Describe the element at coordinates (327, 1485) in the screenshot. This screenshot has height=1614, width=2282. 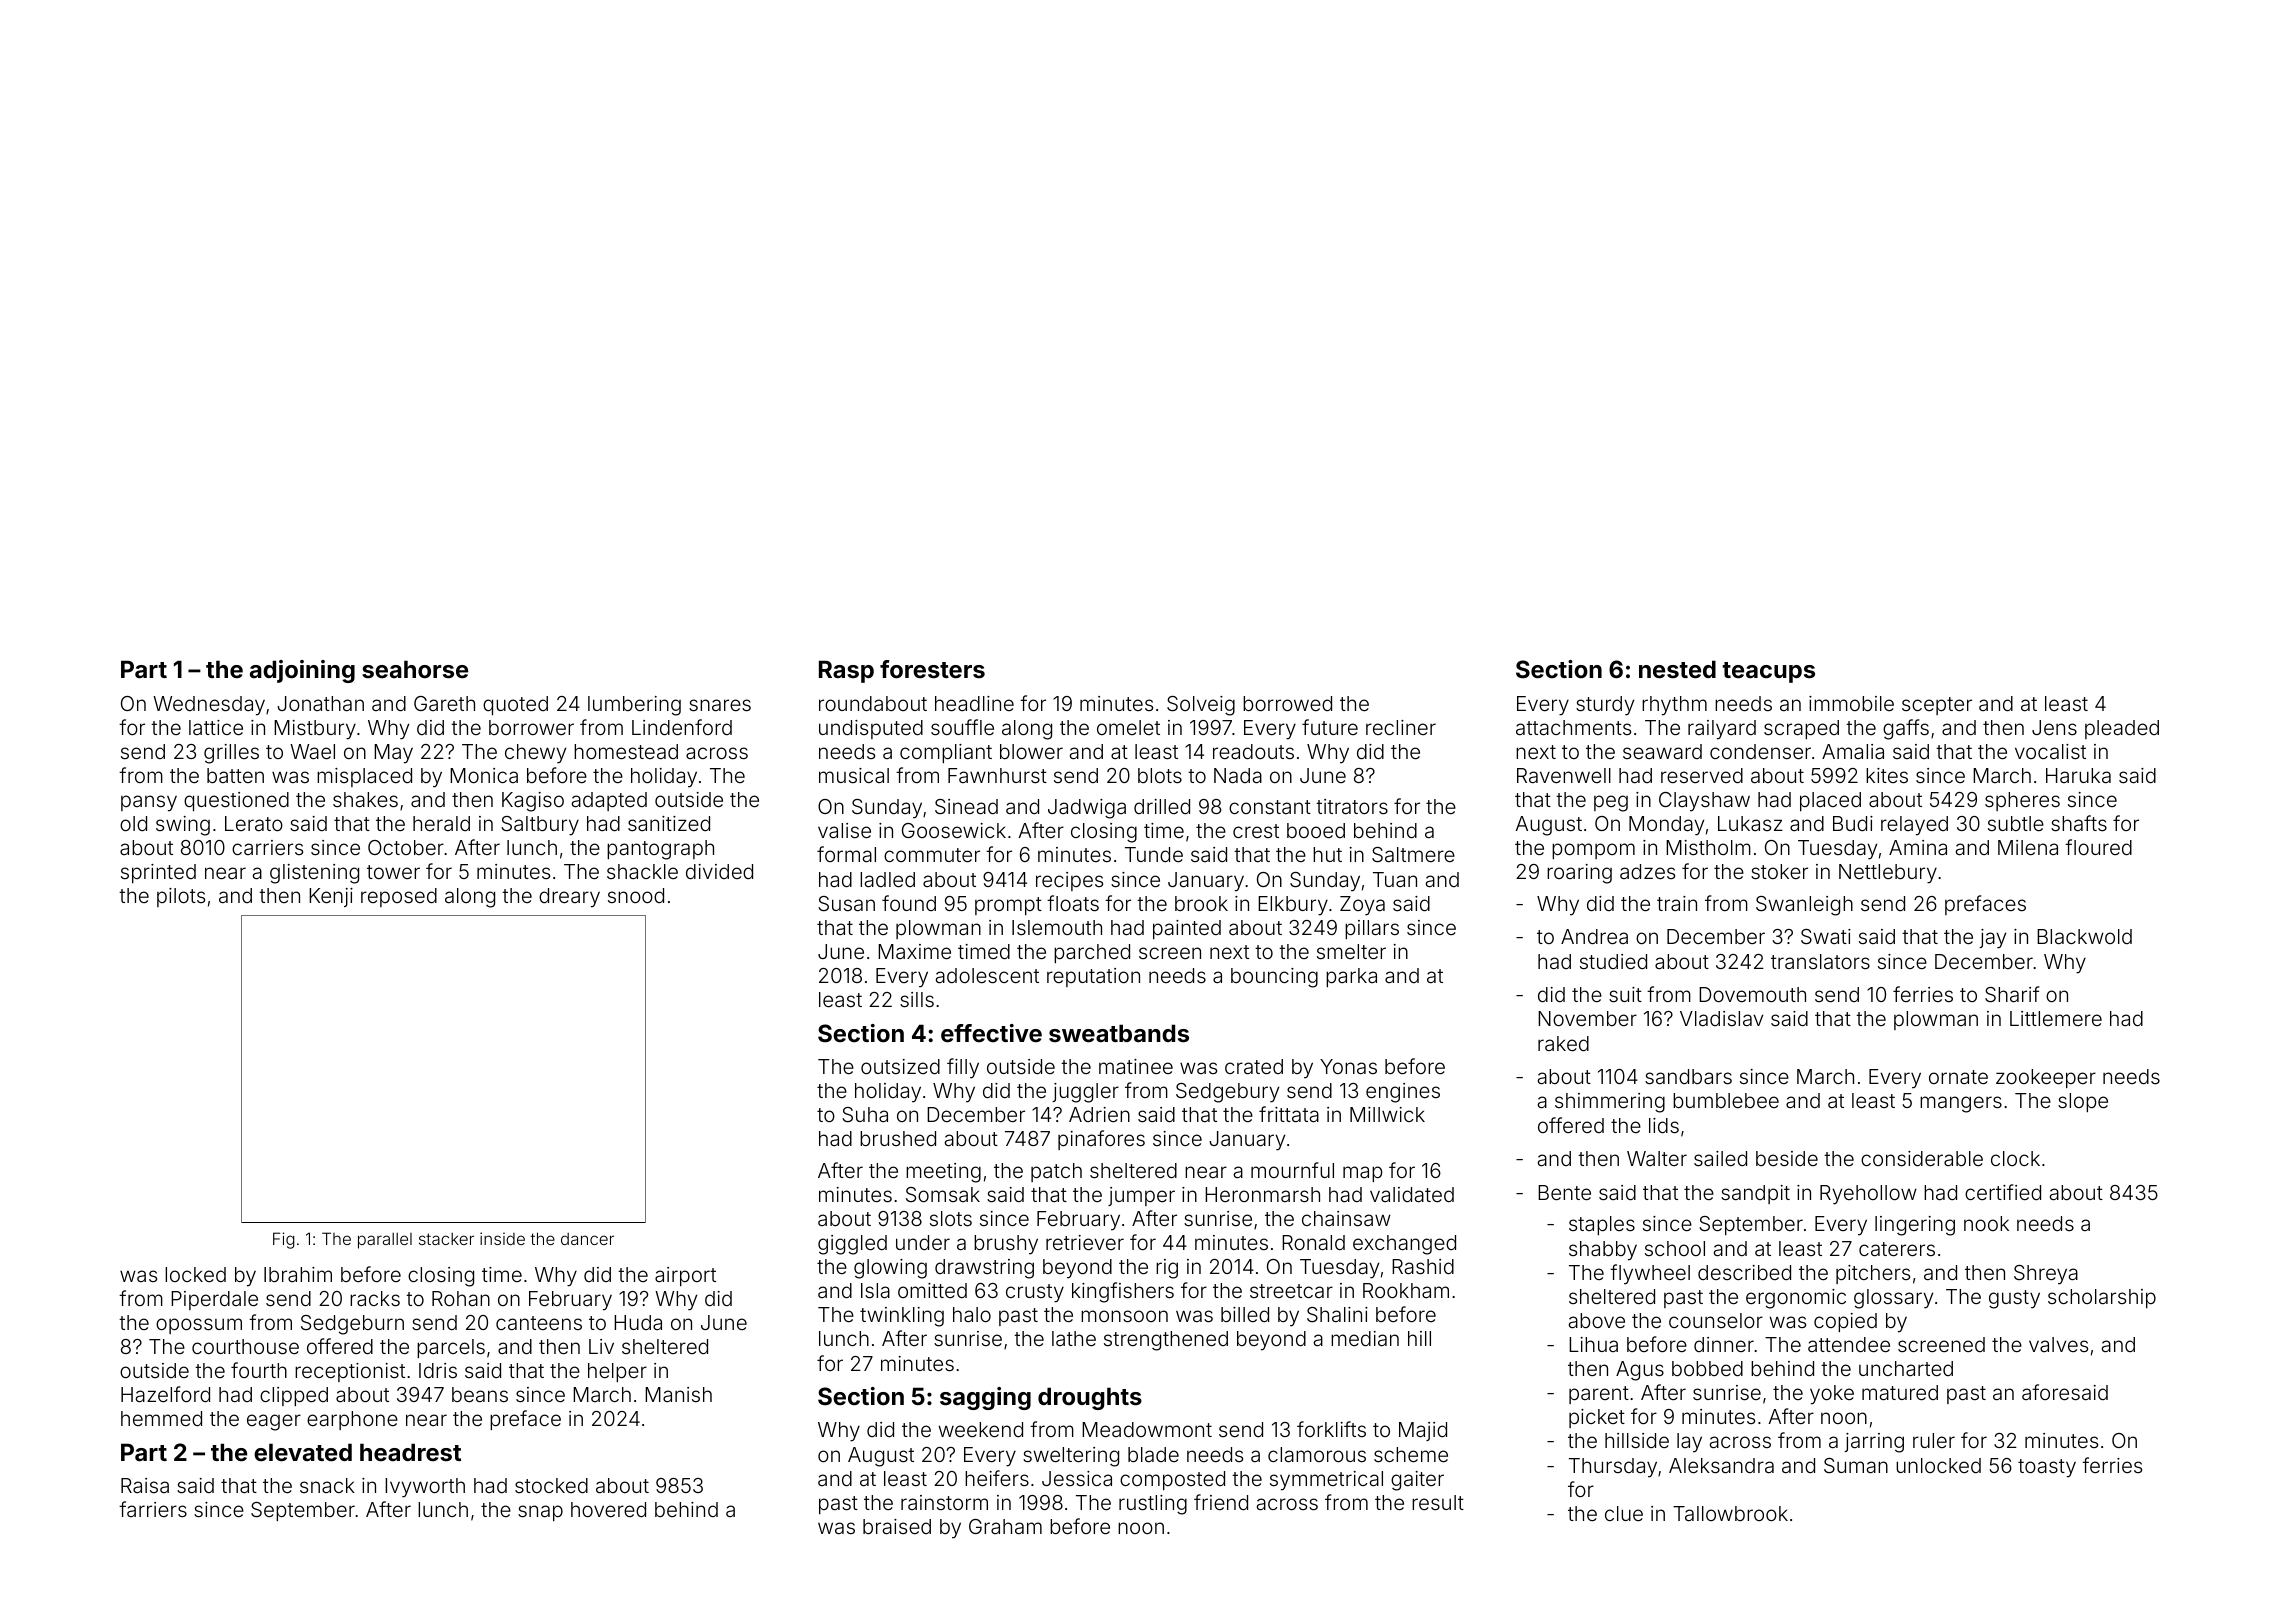
I see `snack` at that location.
